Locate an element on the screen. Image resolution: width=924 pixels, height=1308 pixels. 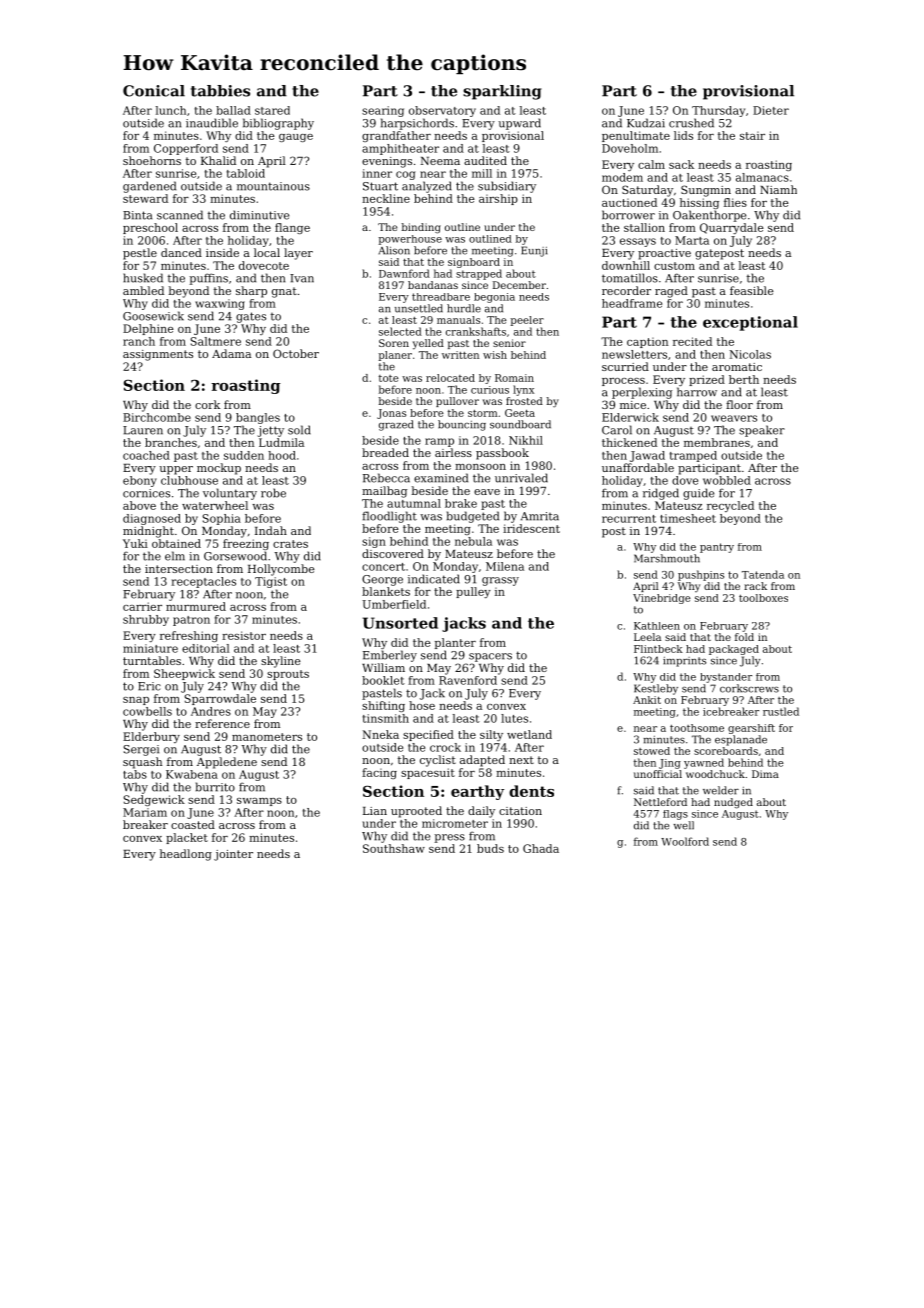
fold is located at coordinates (744, 637).
